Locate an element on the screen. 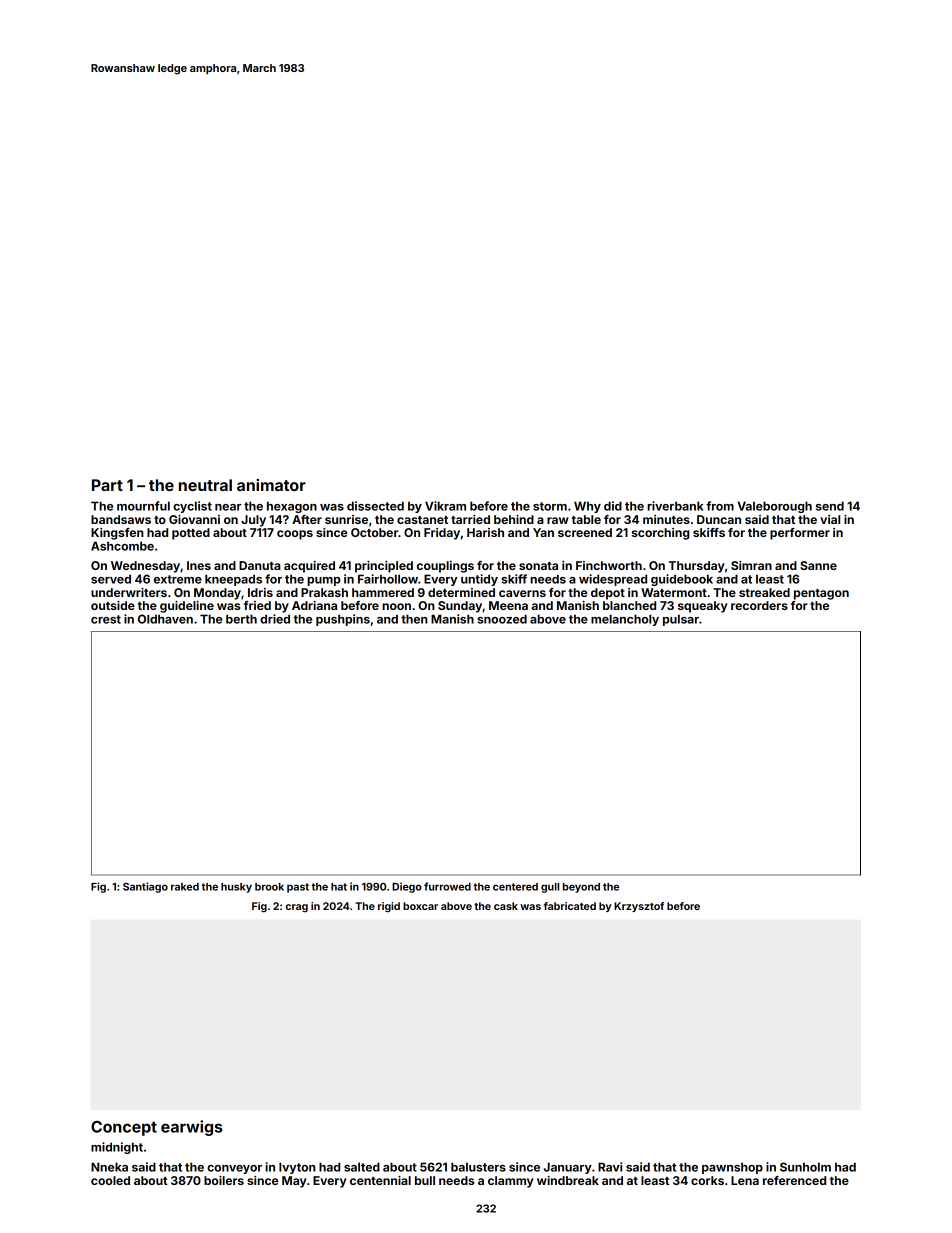 This screenshot has height=1233, width=952. guideline is located at coordinates (187, 607).
